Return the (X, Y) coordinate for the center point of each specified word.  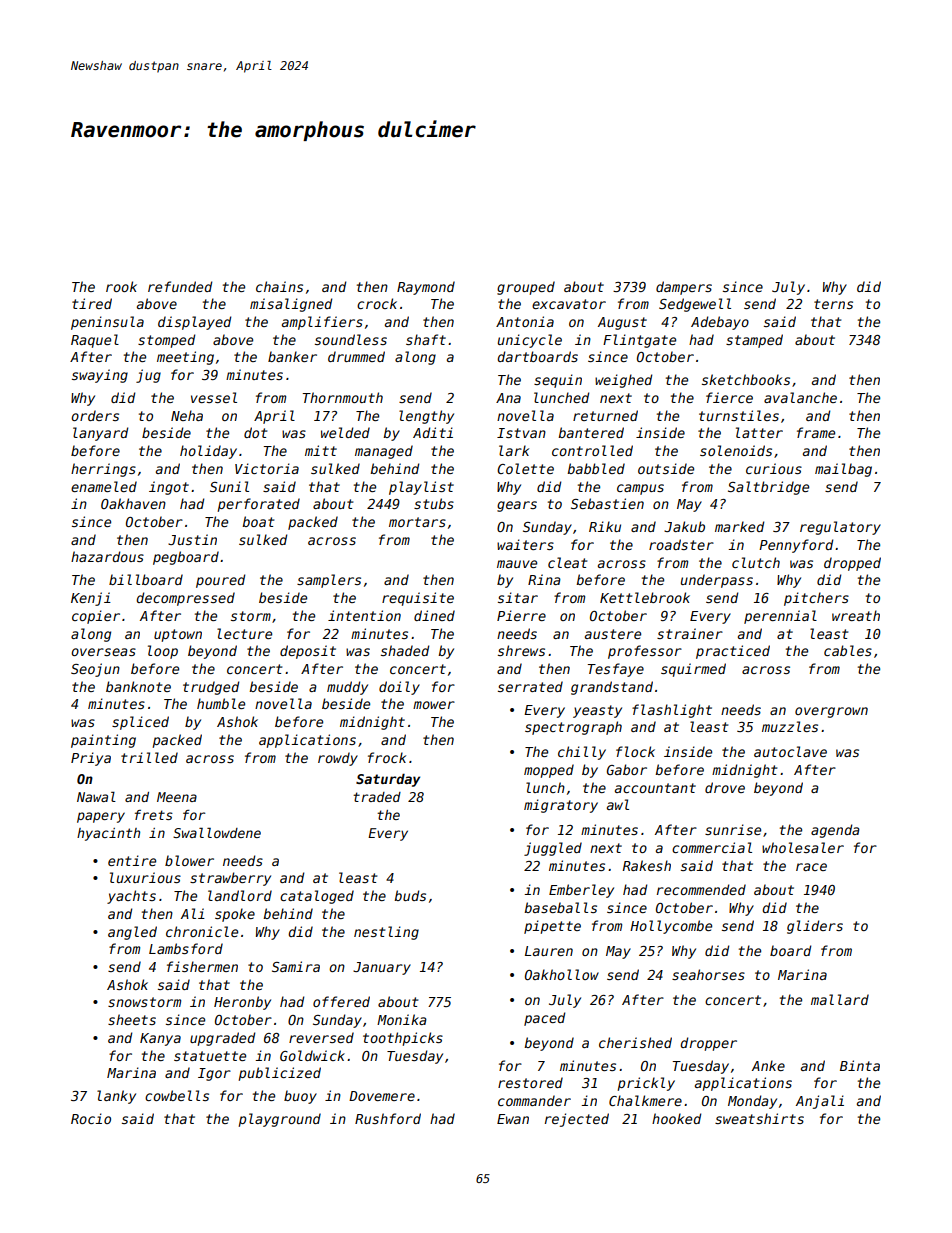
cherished (635, 1042)
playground (279, 1120)
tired (92, 303)
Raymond (426, 288)
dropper (708, 1044)
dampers (684, 288)
